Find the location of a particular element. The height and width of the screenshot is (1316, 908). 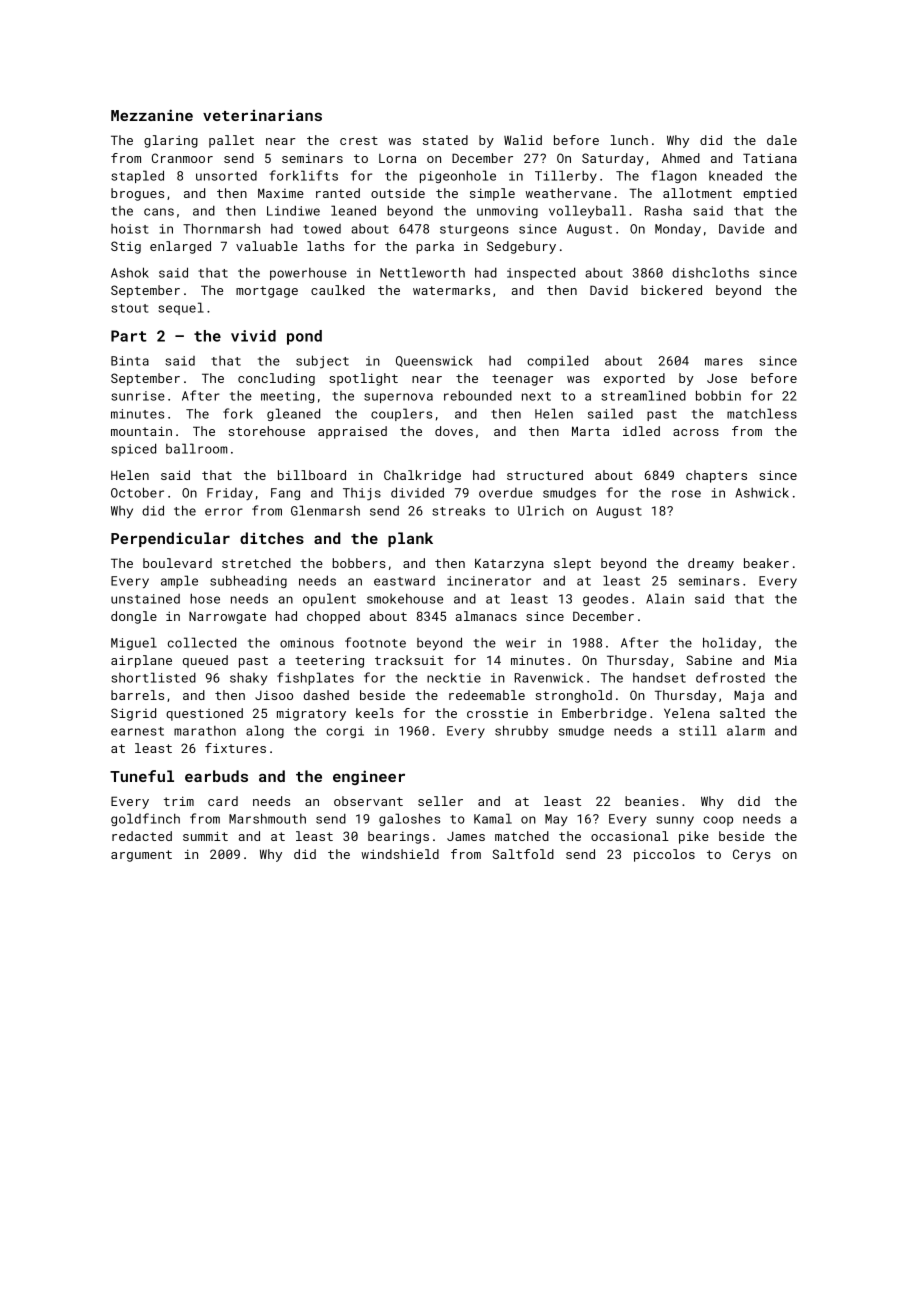

James is located at coordinates (466, 836).
